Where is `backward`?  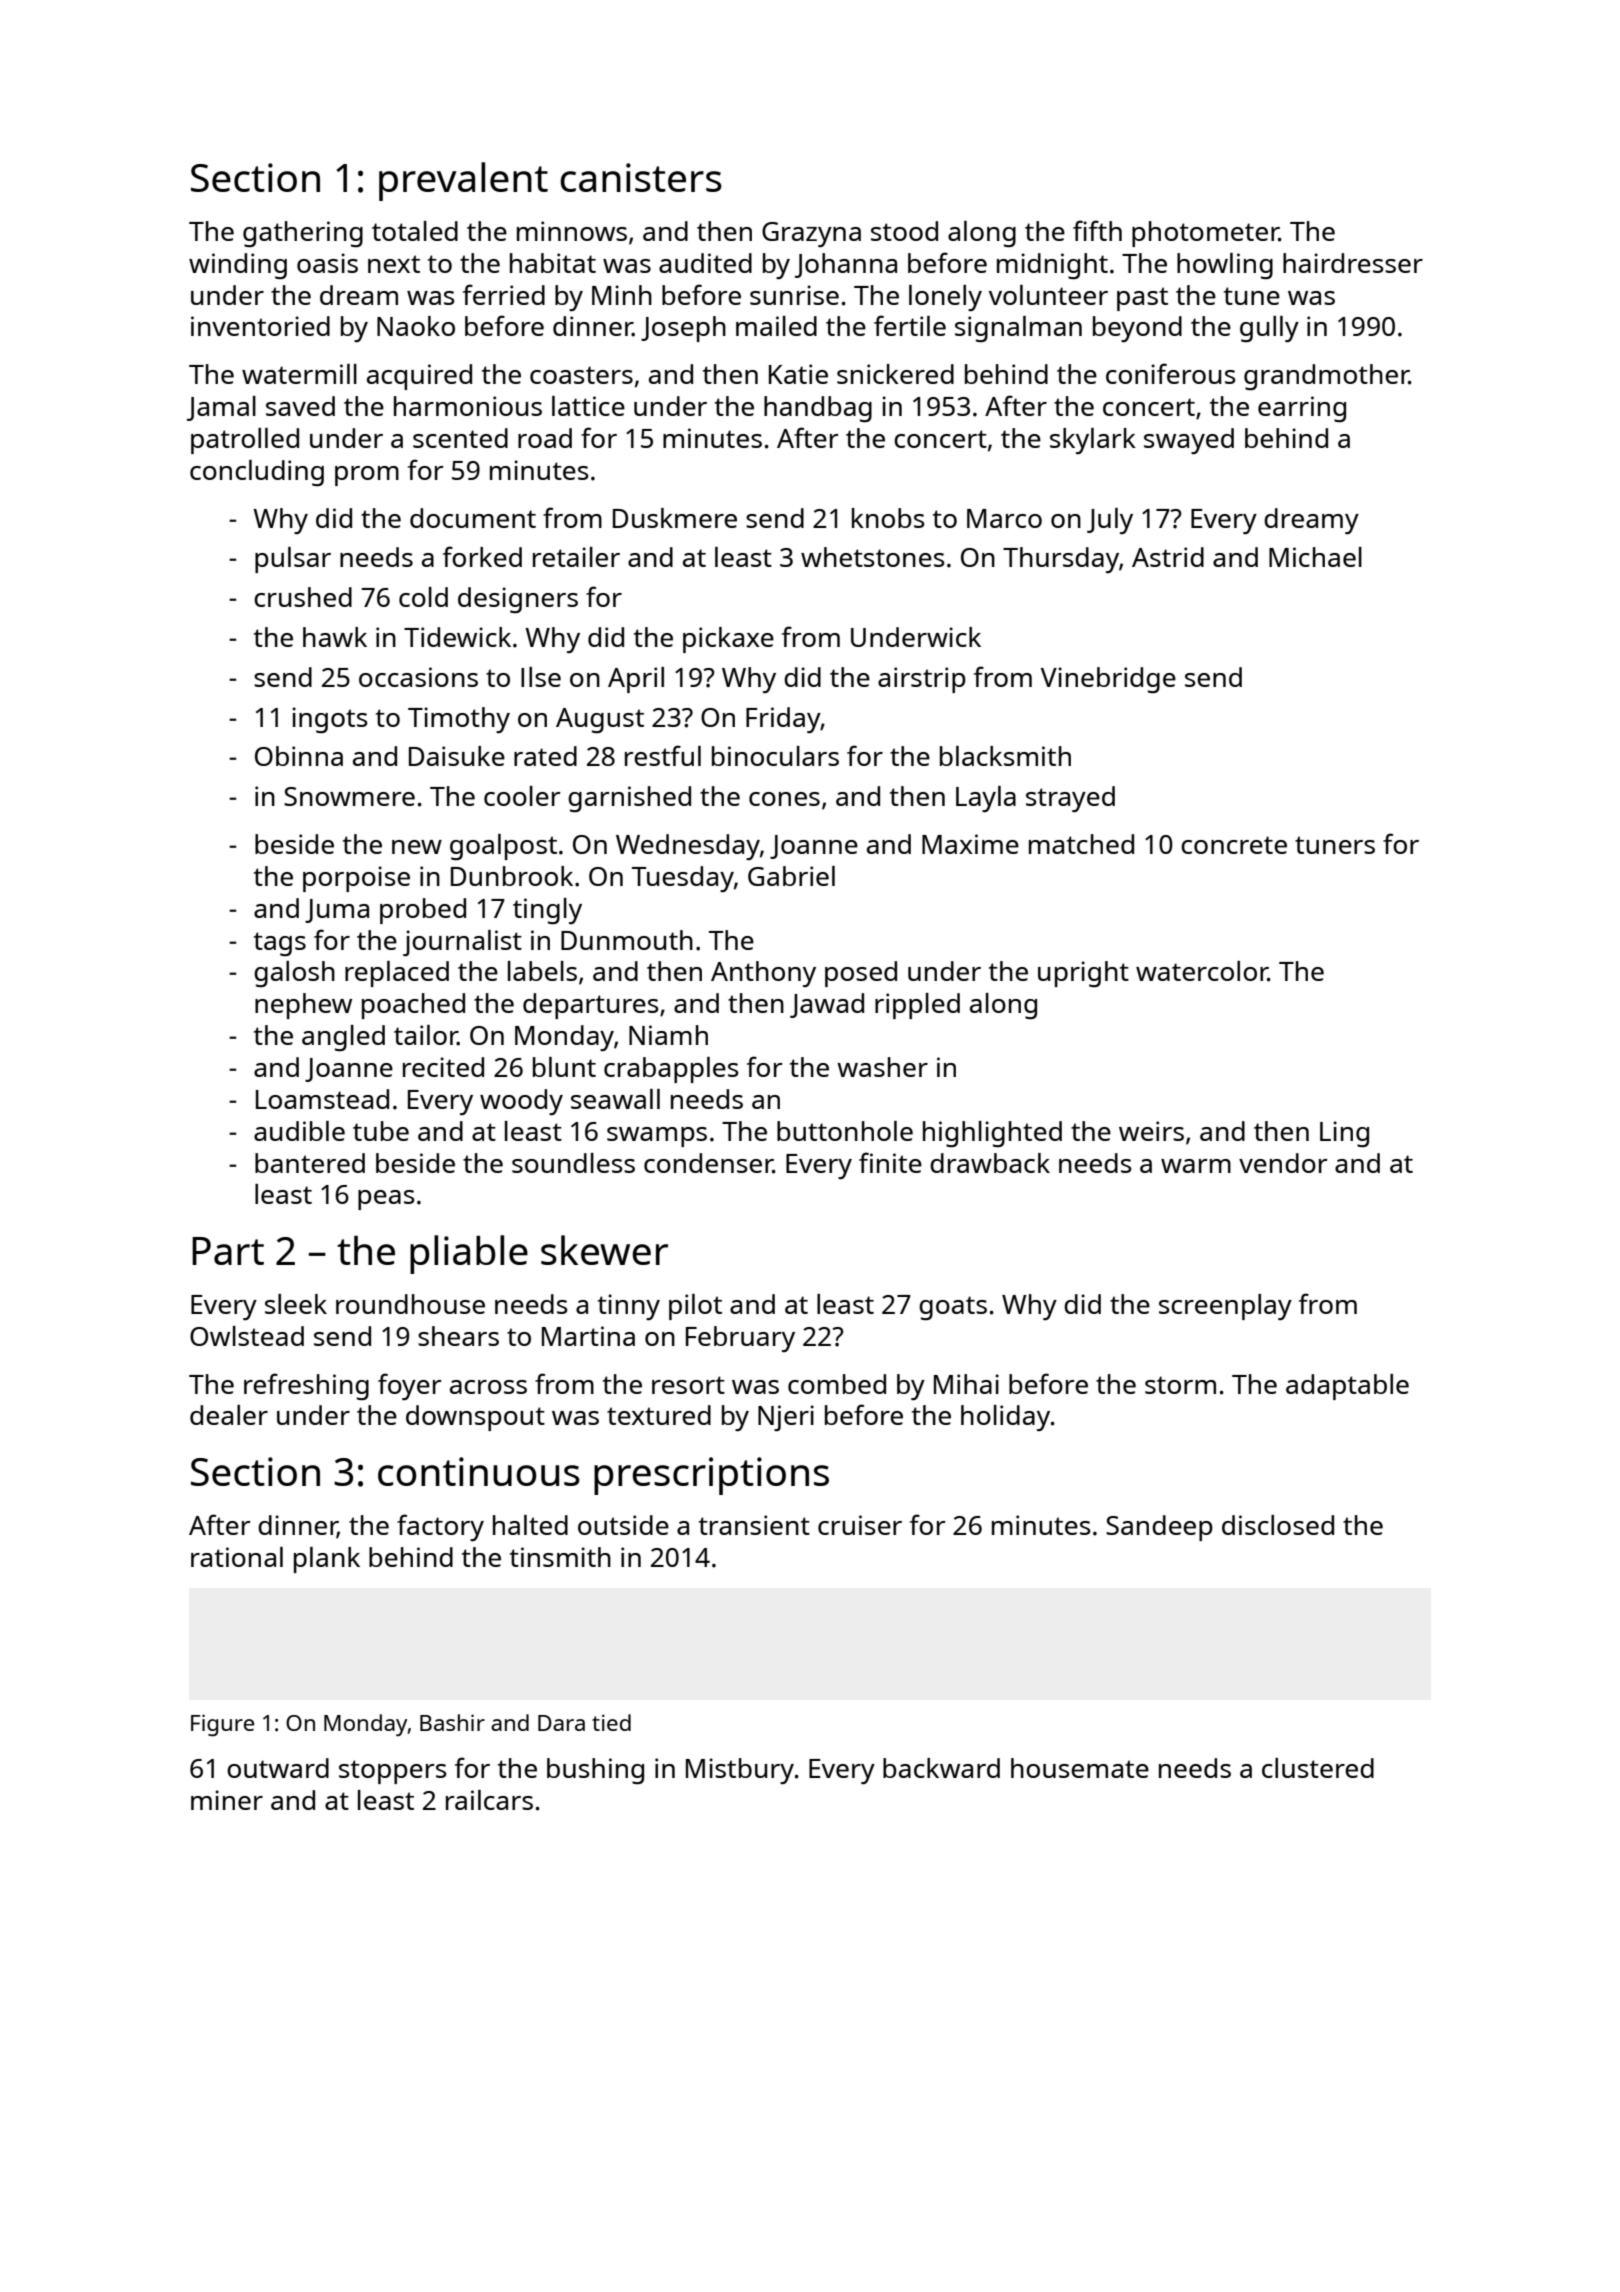
backward is located at coordinates (941, 1768).
